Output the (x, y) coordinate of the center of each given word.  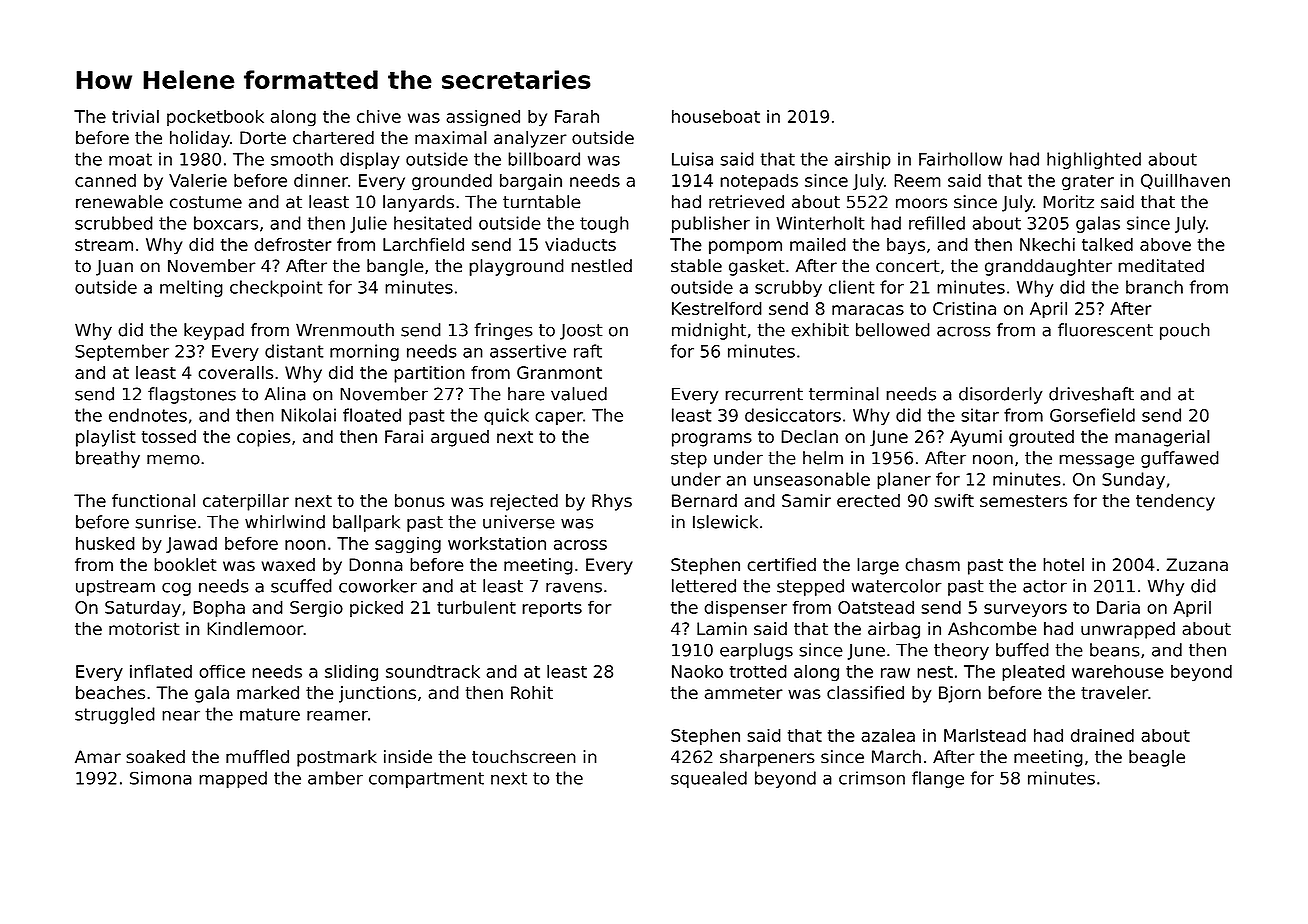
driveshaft (1091, 394)
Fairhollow (960, 159)
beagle (1157, 758)
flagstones (192, 395)
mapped (233, 779)
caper (559, 418)
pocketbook (215, 117)
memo (173, 459)
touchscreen (524, 757)
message (1096, 461)
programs (712, 440)
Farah (577, 116)
